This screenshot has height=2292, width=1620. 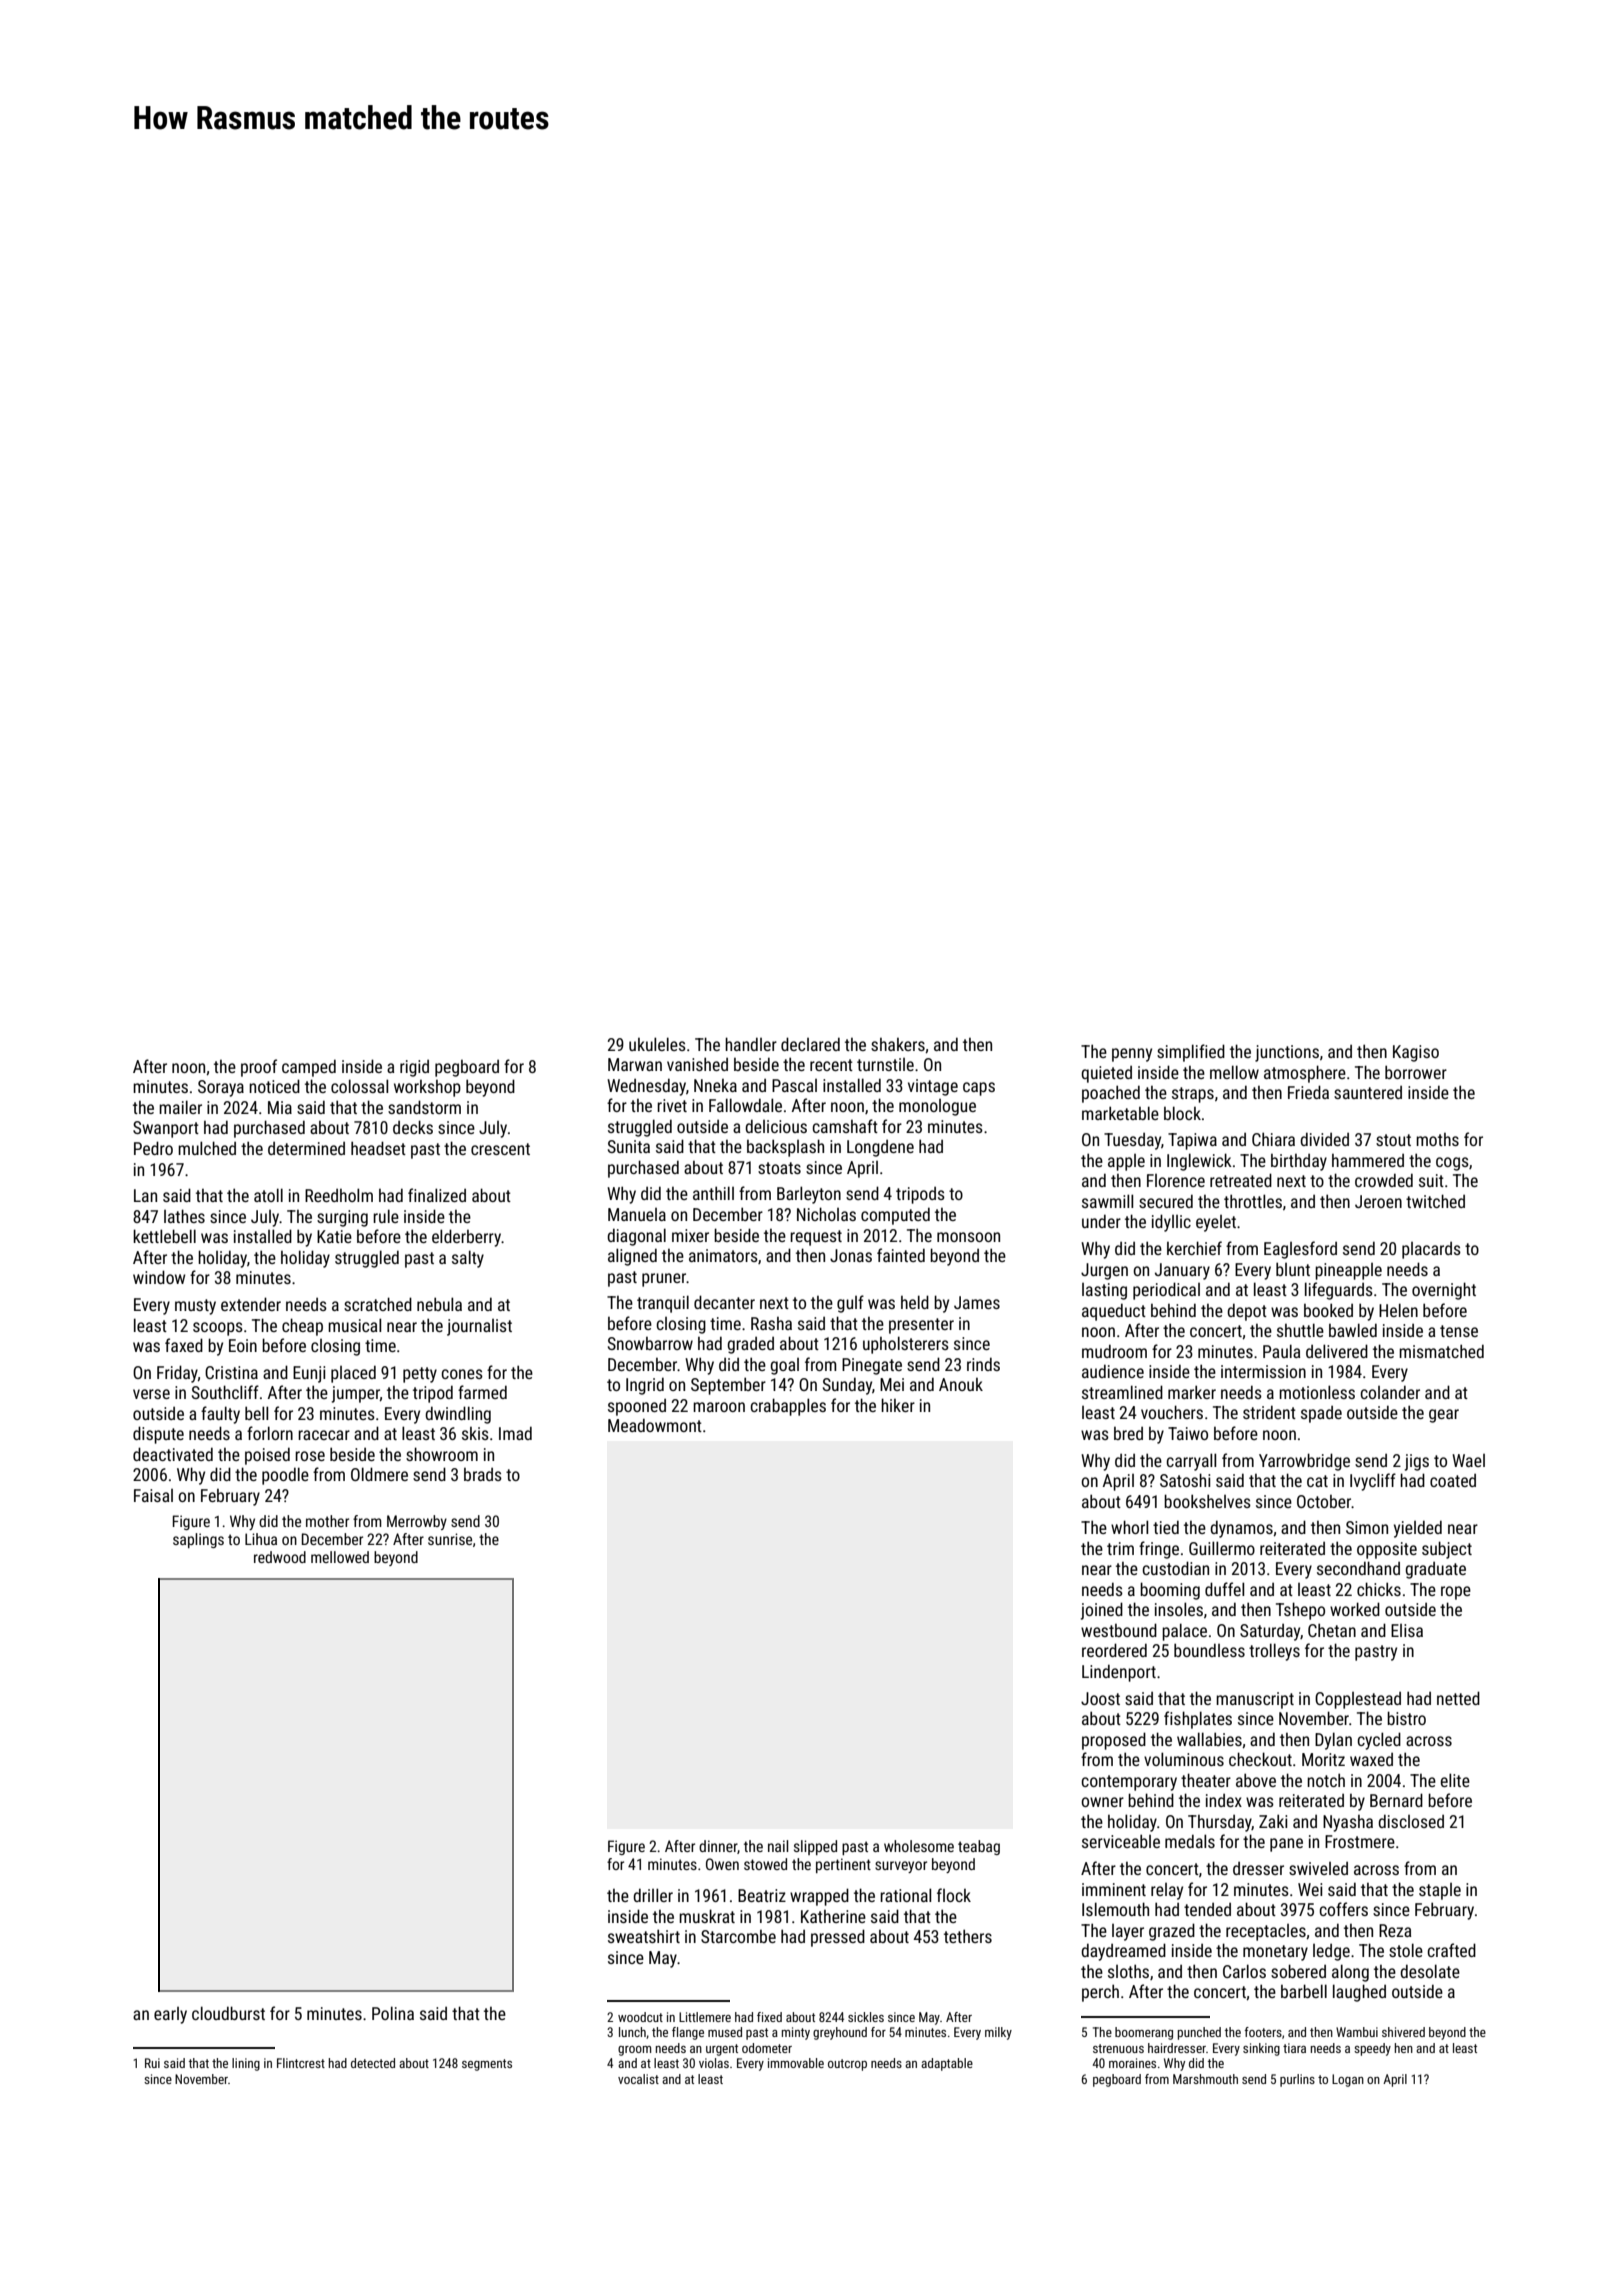 I want to click on gear, so click(x=1444, y=1416).
